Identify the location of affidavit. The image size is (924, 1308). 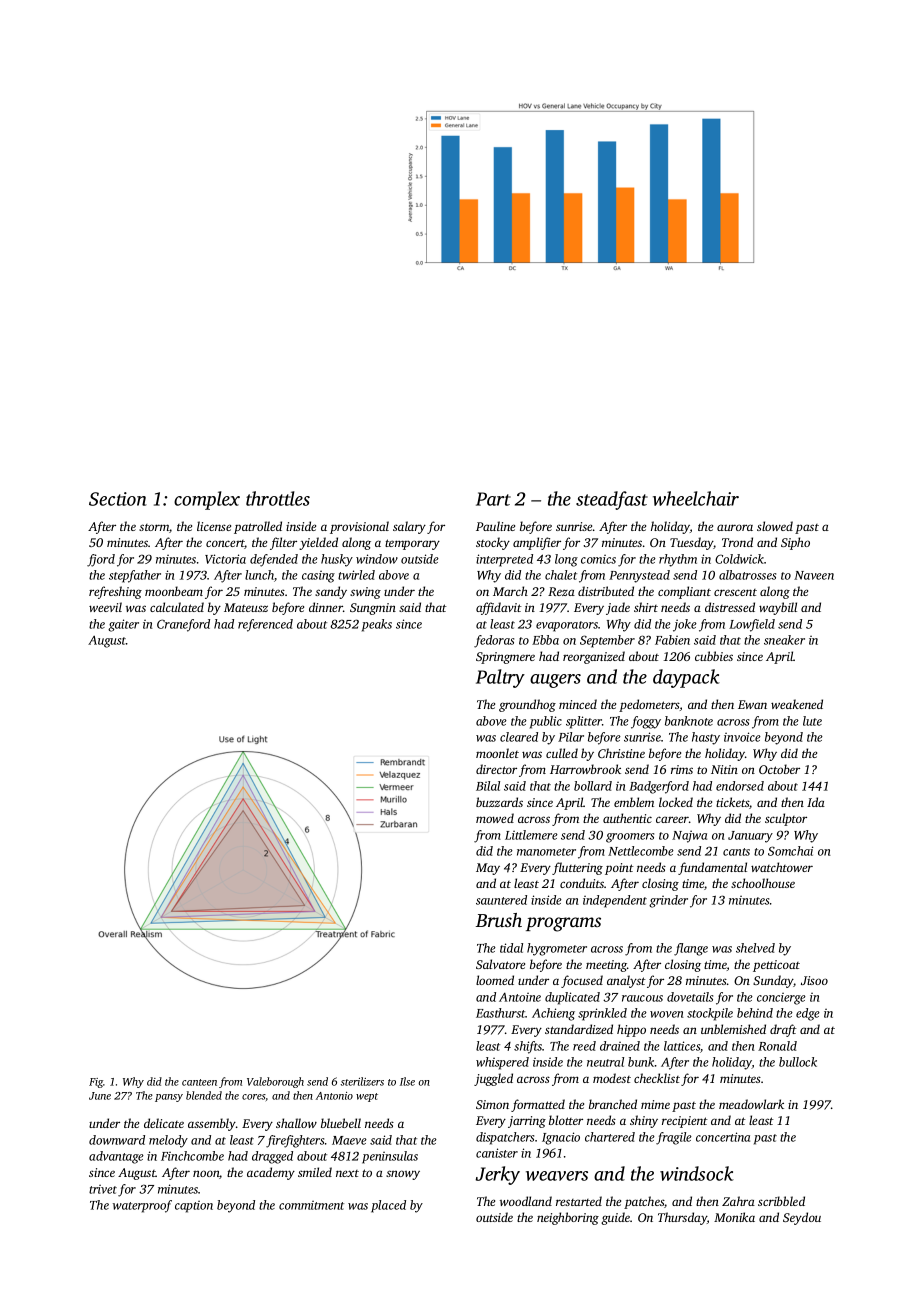
(499, 608).
